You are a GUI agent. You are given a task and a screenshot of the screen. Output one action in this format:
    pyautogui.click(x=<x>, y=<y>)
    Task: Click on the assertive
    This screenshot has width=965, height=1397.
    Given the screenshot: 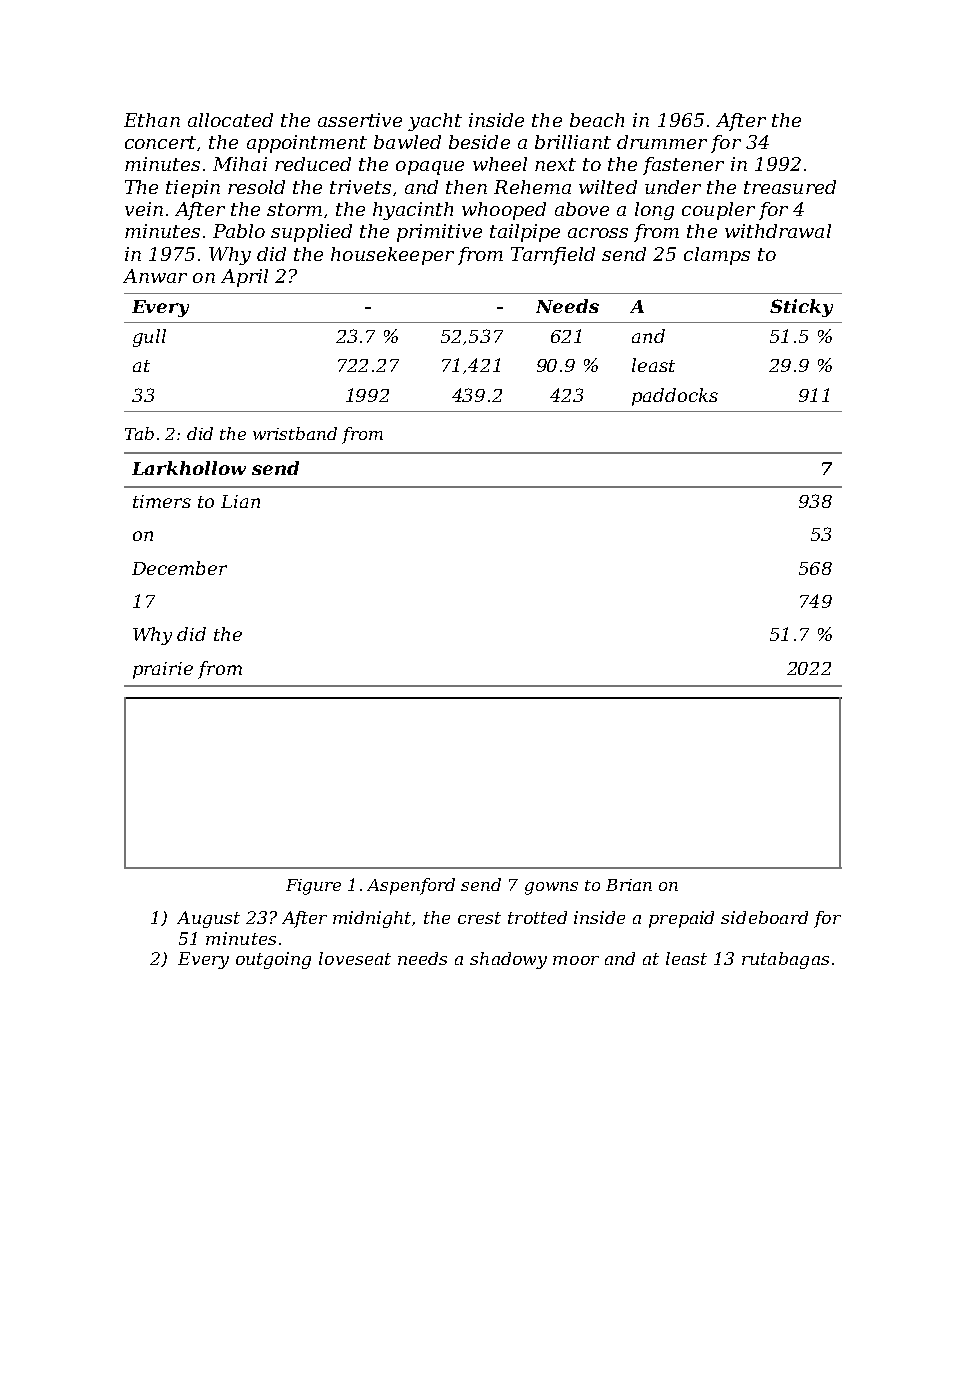 What is the action you would take?
    pyautogui.click(x=360, y=120)
